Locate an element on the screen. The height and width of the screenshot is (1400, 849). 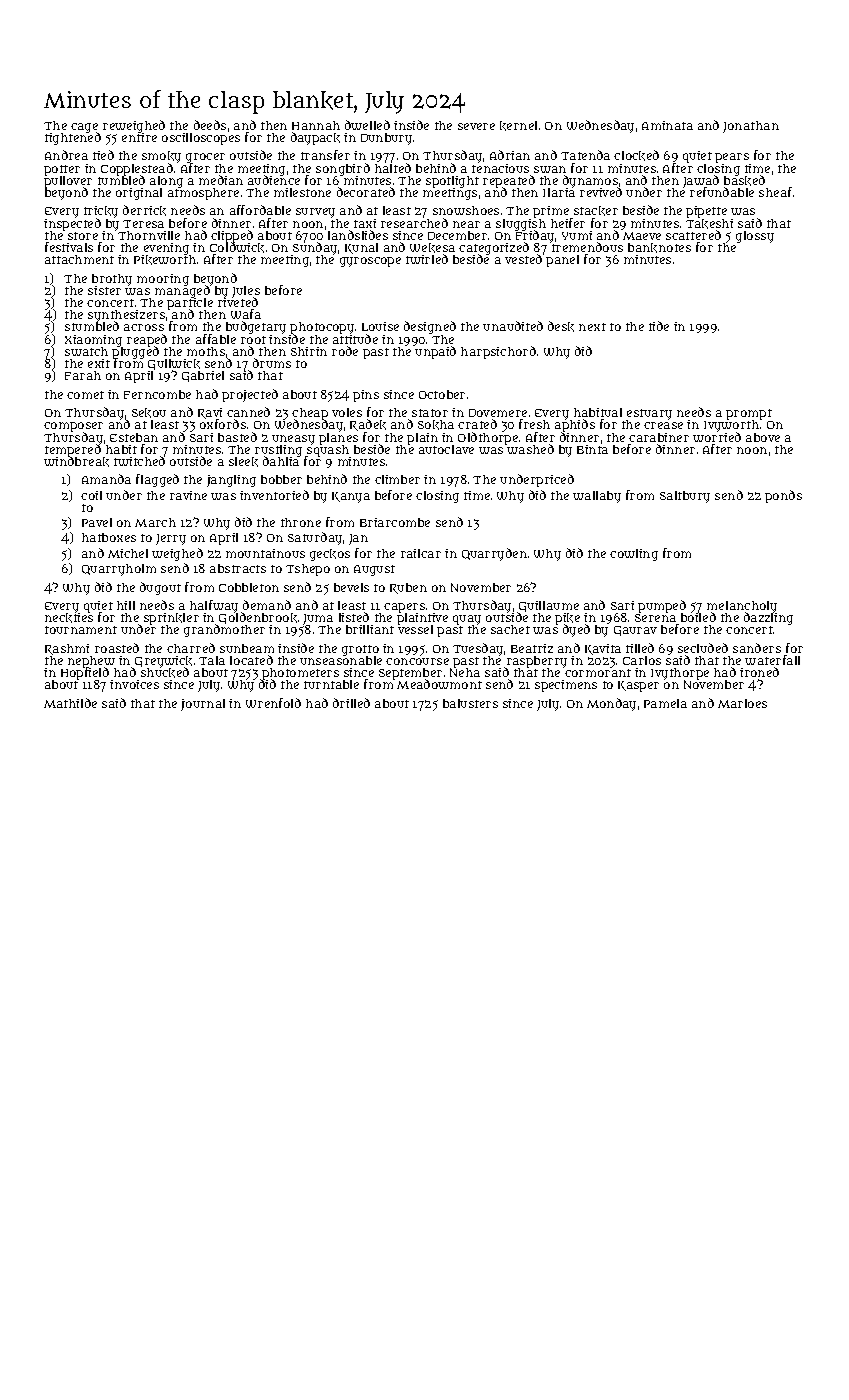
Dovemere is located at coordinates (498, 413).
